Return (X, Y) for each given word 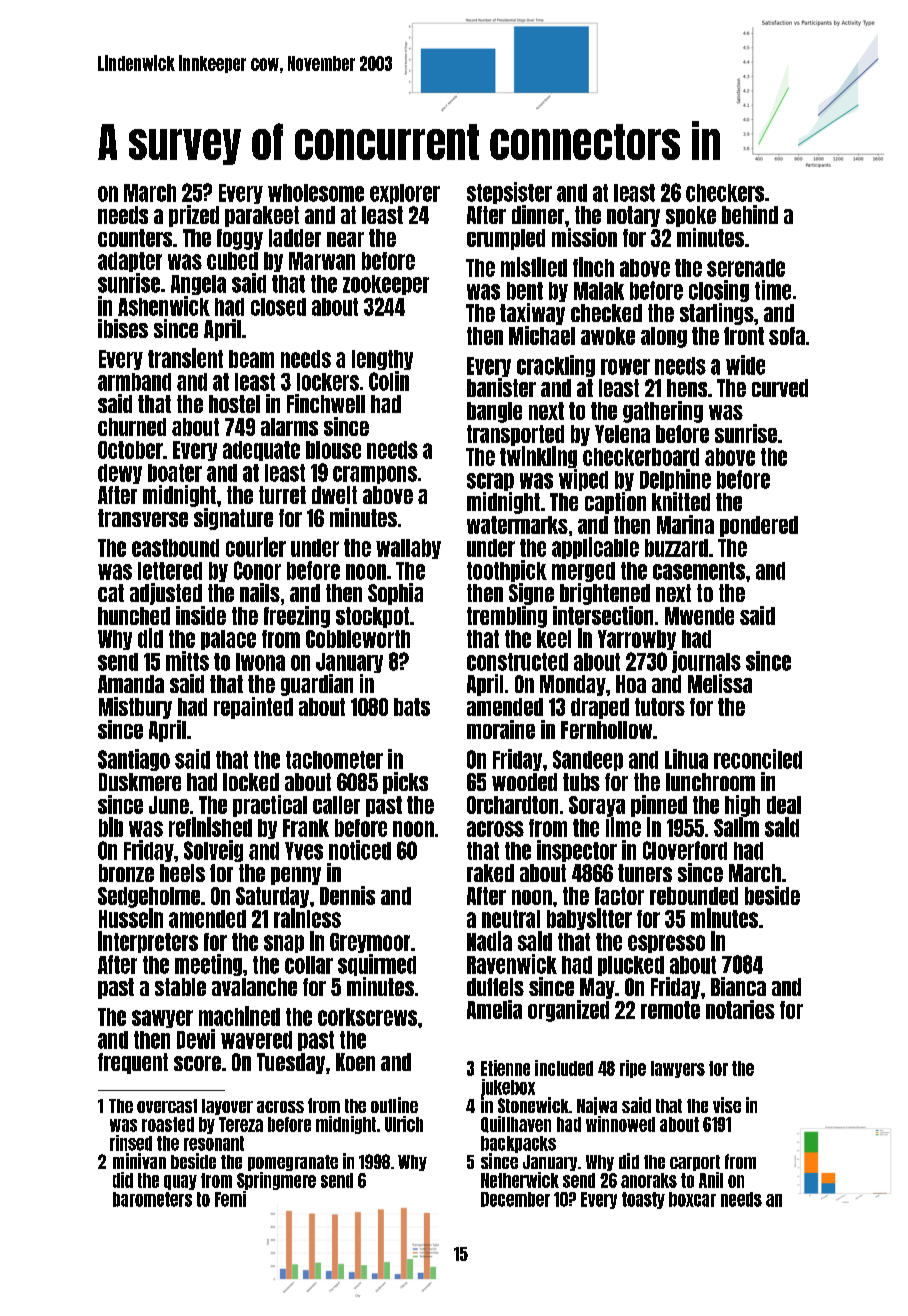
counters (135, 238)
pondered (759, 526)
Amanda (131, 684)
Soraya (597, 806)
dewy (120, 474)
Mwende (699, 616)
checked (606, 313)
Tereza (241, 1124)
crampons (375, 475)
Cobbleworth (358, 639)
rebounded (694, 896)
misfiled (534, 267)
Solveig (213, 851)
